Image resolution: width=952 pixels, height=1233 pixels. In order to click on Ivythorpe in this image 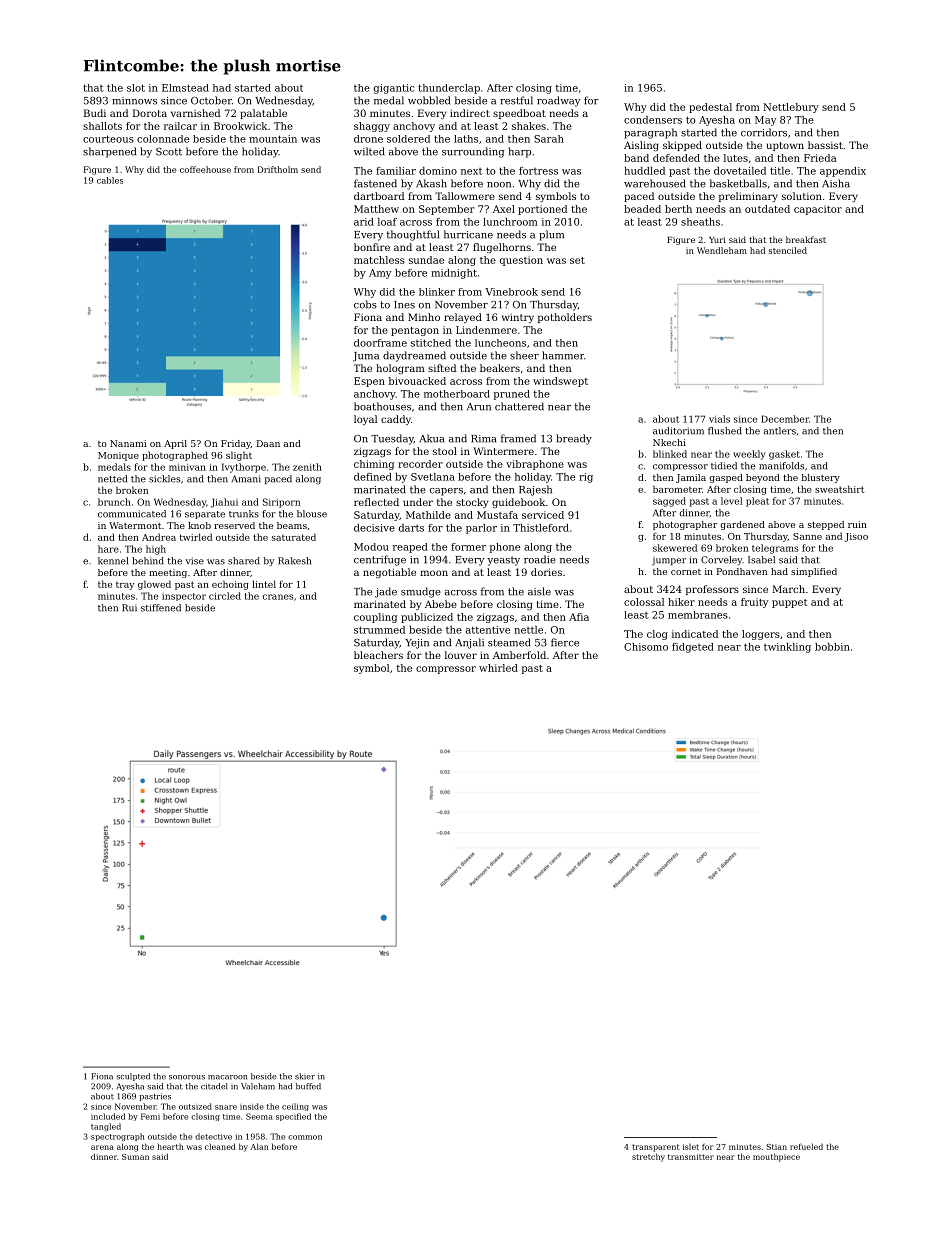, I will do `click(244, 468)`.
